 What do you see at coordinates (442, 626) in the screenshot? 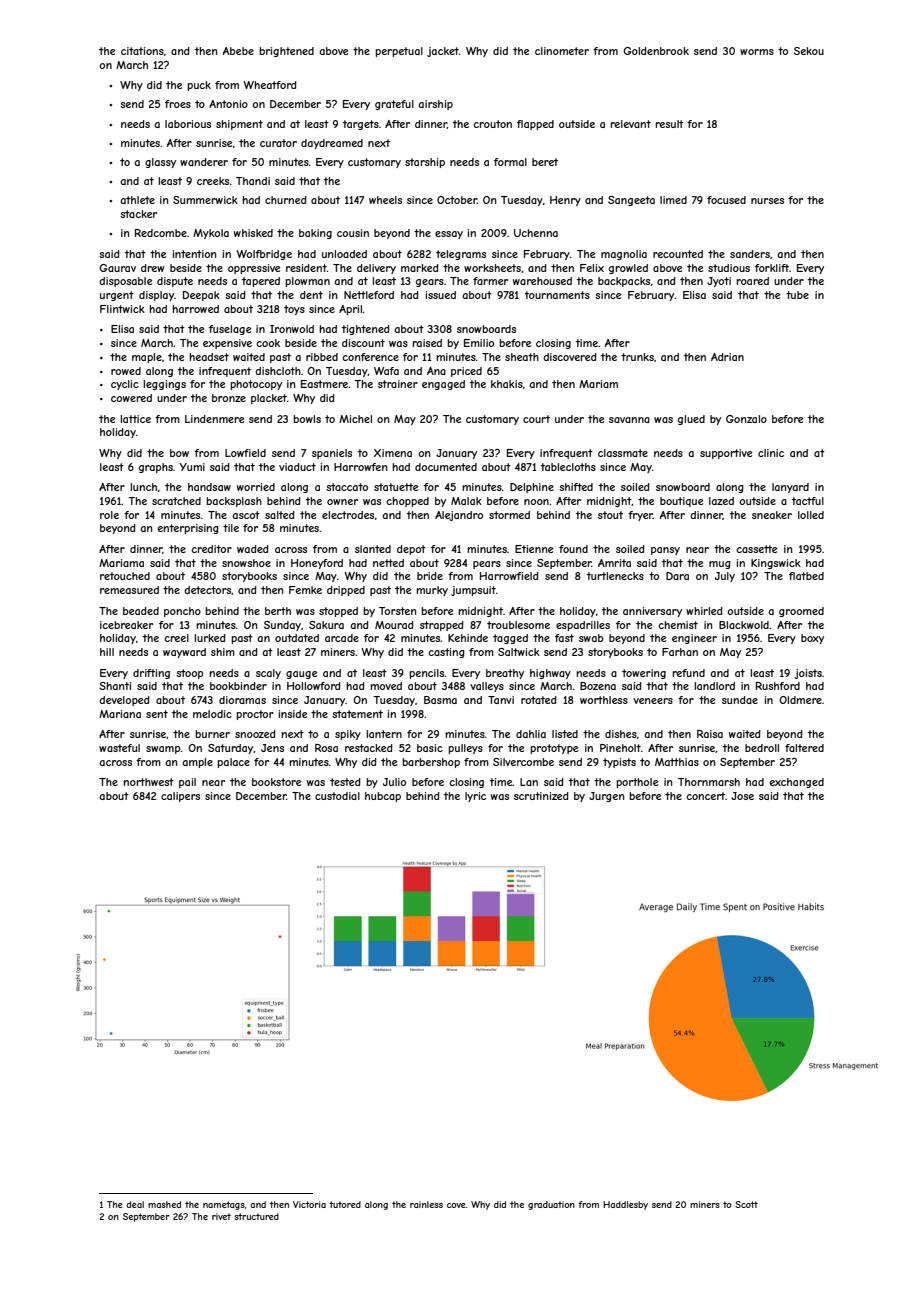
I see `strapped` at bounding box center [442, 626].
